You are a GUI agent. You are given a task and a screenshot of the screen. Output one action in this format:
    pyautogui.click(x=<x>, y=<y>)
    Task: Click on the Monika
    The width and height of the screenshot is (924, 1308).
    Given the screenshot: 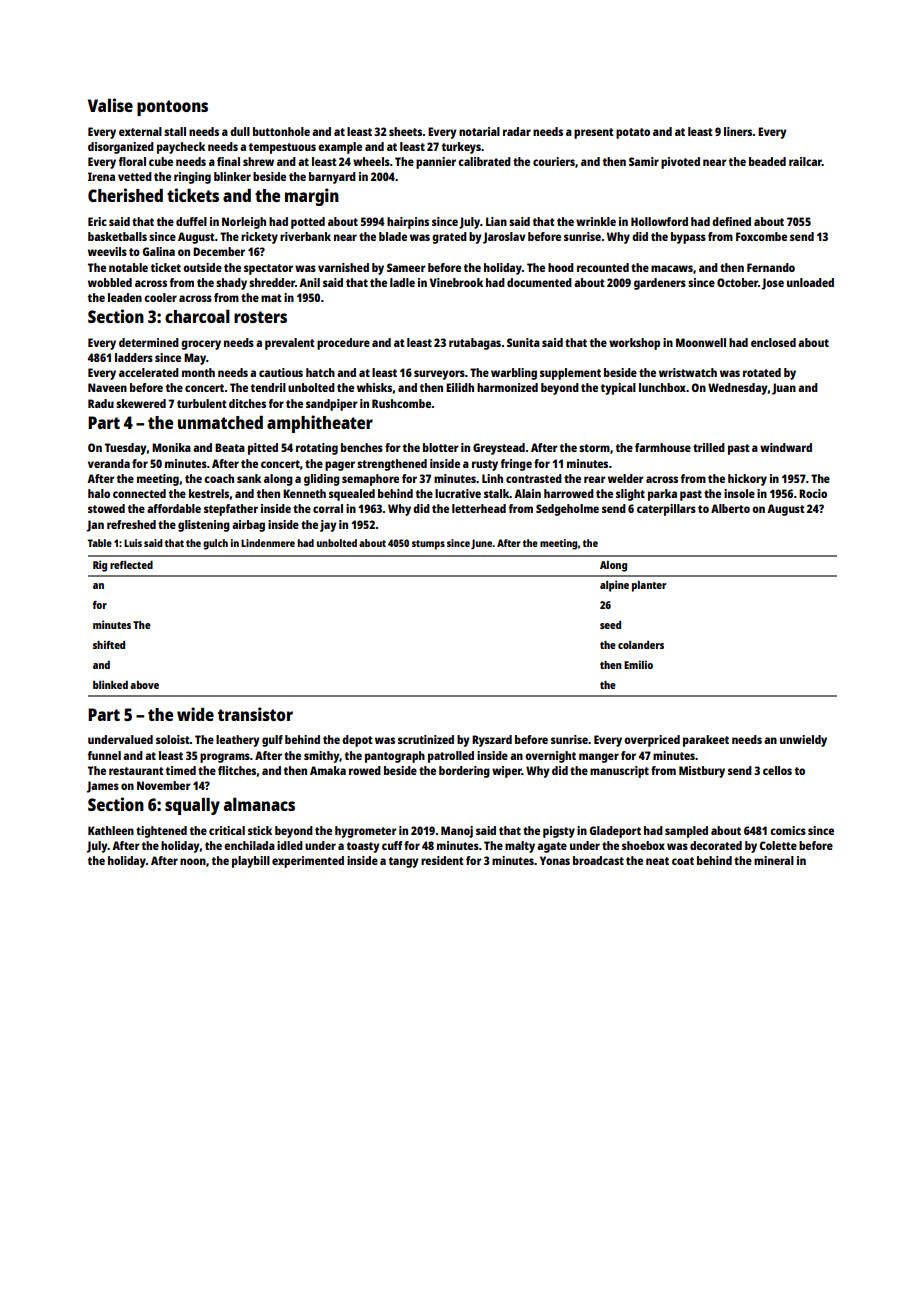 What is the action you would take?
    pyautogui.click(x=171, y=447)
